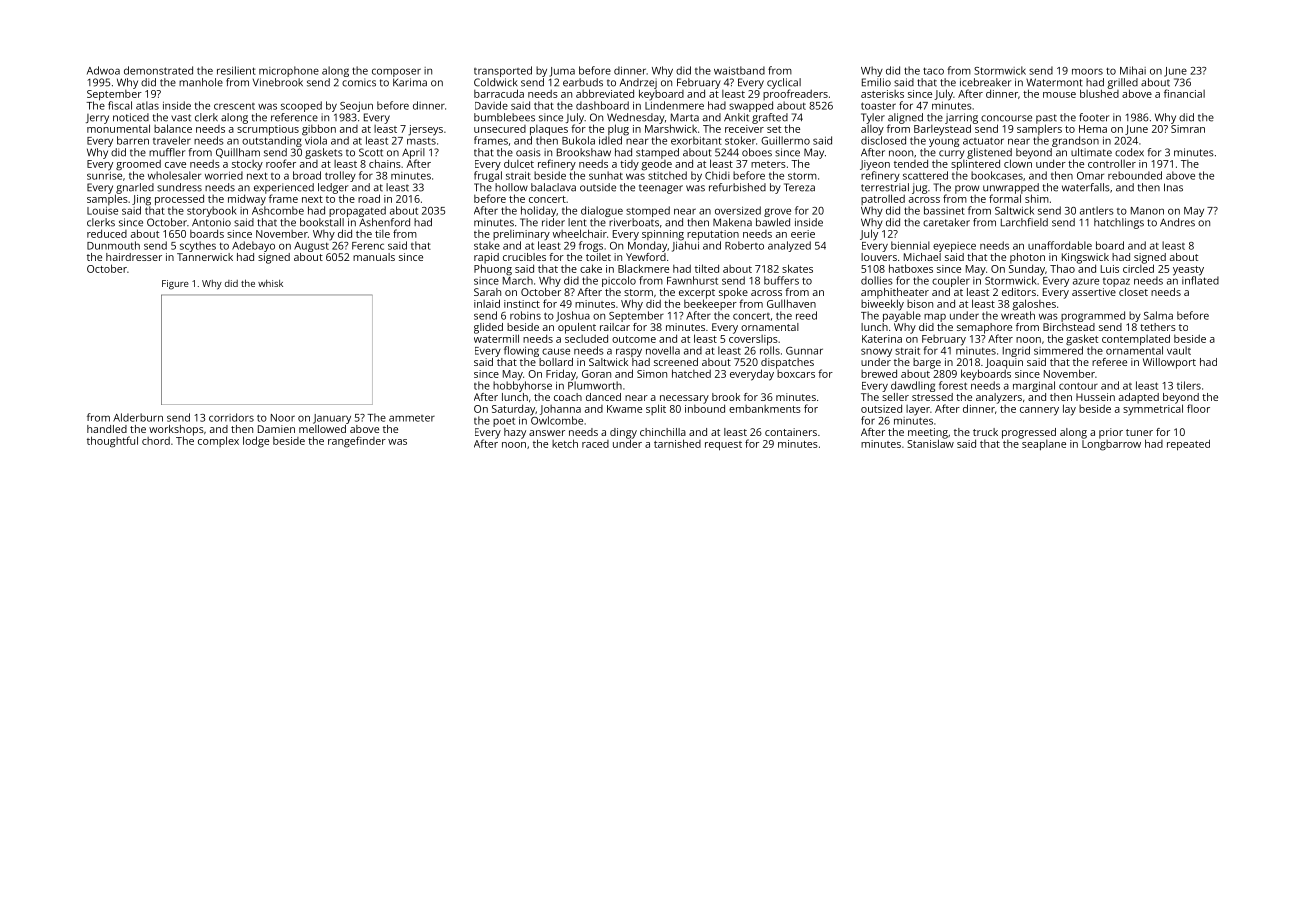 This page has width=1308, height=924. Describe the element at coordinates (1019, 292) in the page. I see `editors` at that location.
